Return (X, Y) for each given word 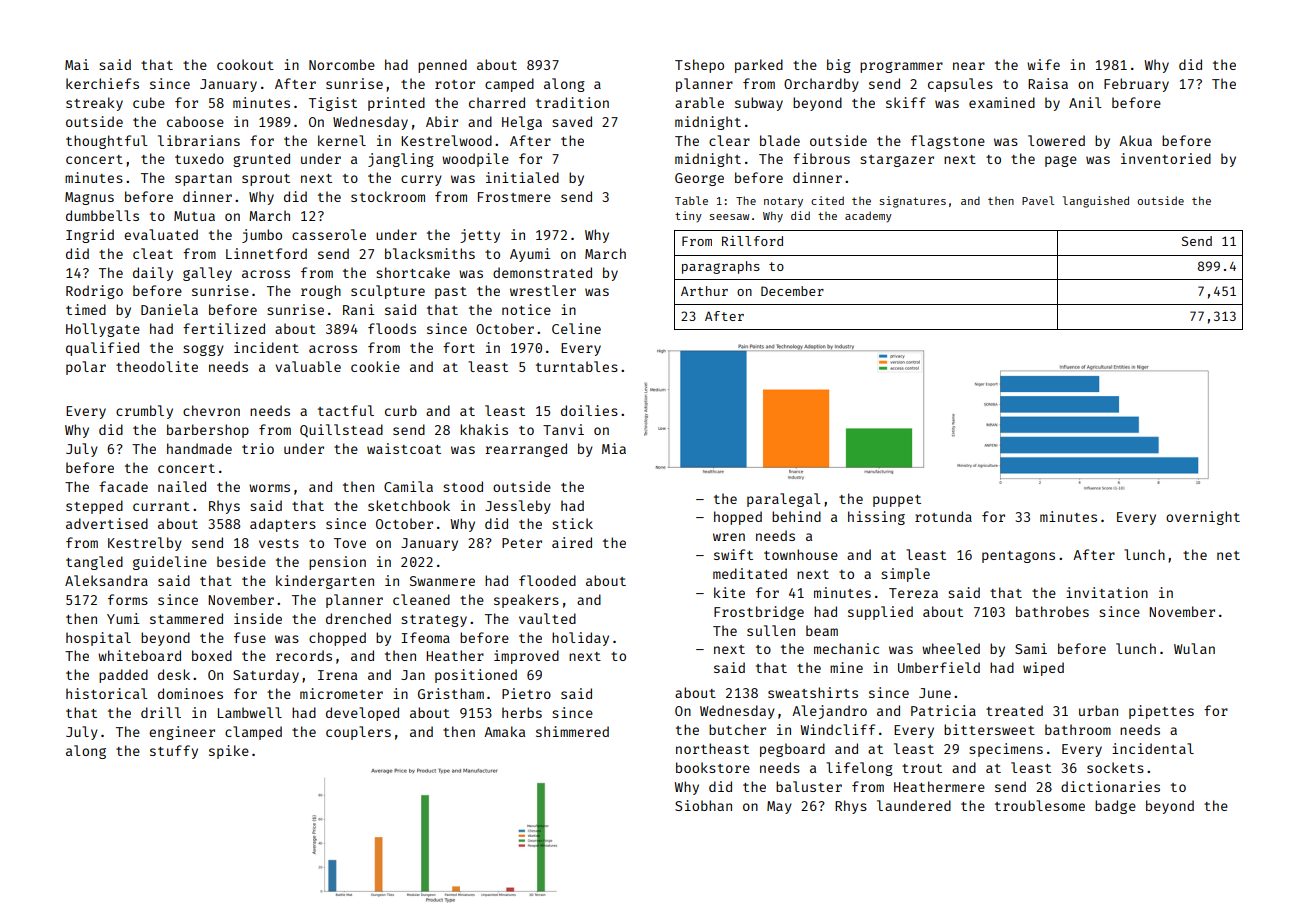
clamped (253, 733)
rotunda (943, 516)
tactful (346, 410)
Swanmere (442, 581)
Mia (614, 448)
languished (1096, 202)
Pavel (1038, 200)
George (699, 179)
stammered (186, 618)
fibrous (821, 158)
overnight (1203, 518)
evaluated (161, 234)
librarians (199, 140)
